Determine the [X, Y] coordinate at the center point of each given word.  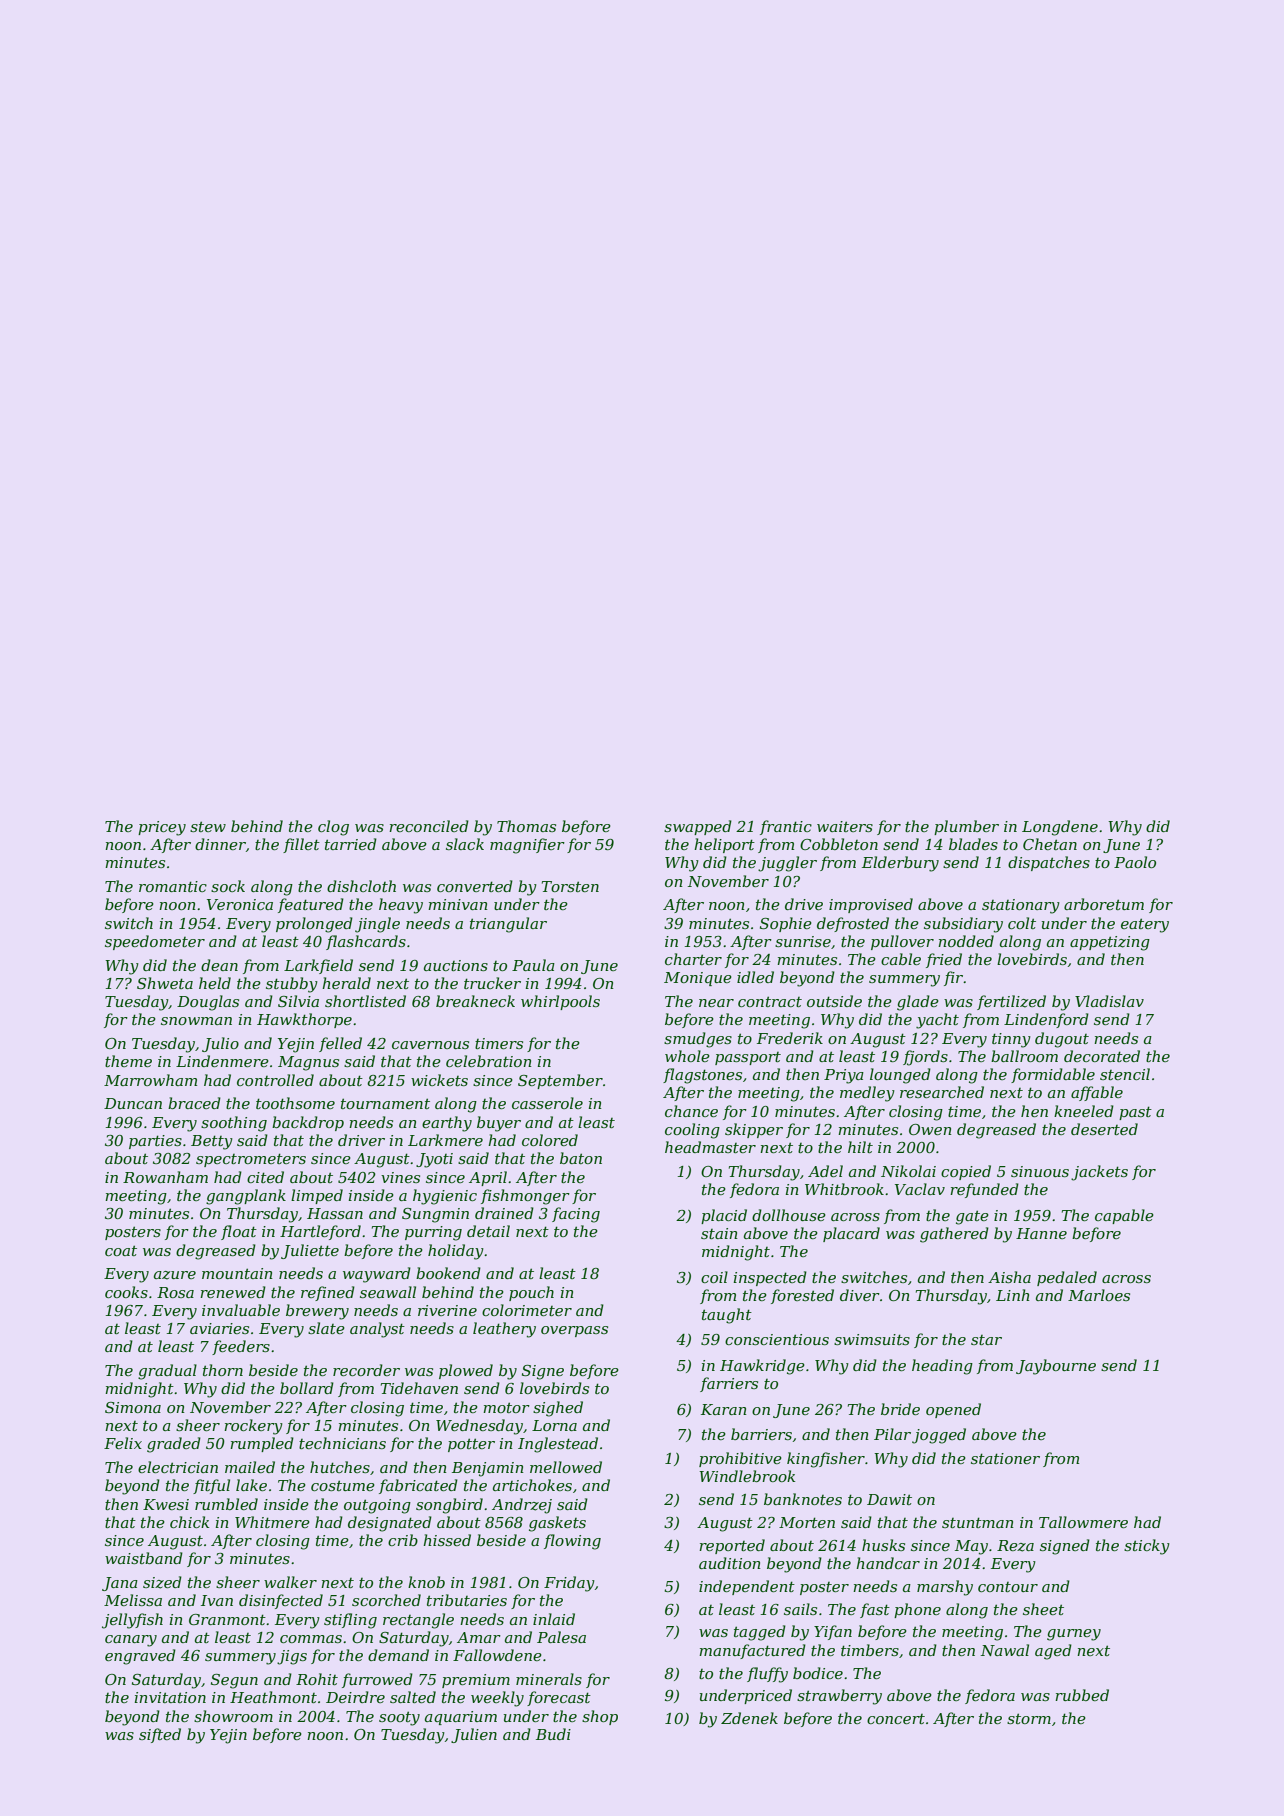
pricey [162, 828]
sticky [1147, 1547]
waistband [144, 1558]
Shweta [165, 983]
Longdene [1060, 828]
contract [770, 1001]
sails [800, 1609]
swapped [698, 827]
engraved [140, 1657]
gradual [167, 1372]
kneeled [1084, 1111]
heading [942, 1367]
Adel [825, 1171]
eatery [1145, 925]
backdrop [308, 1123]
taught [727, 1316]
